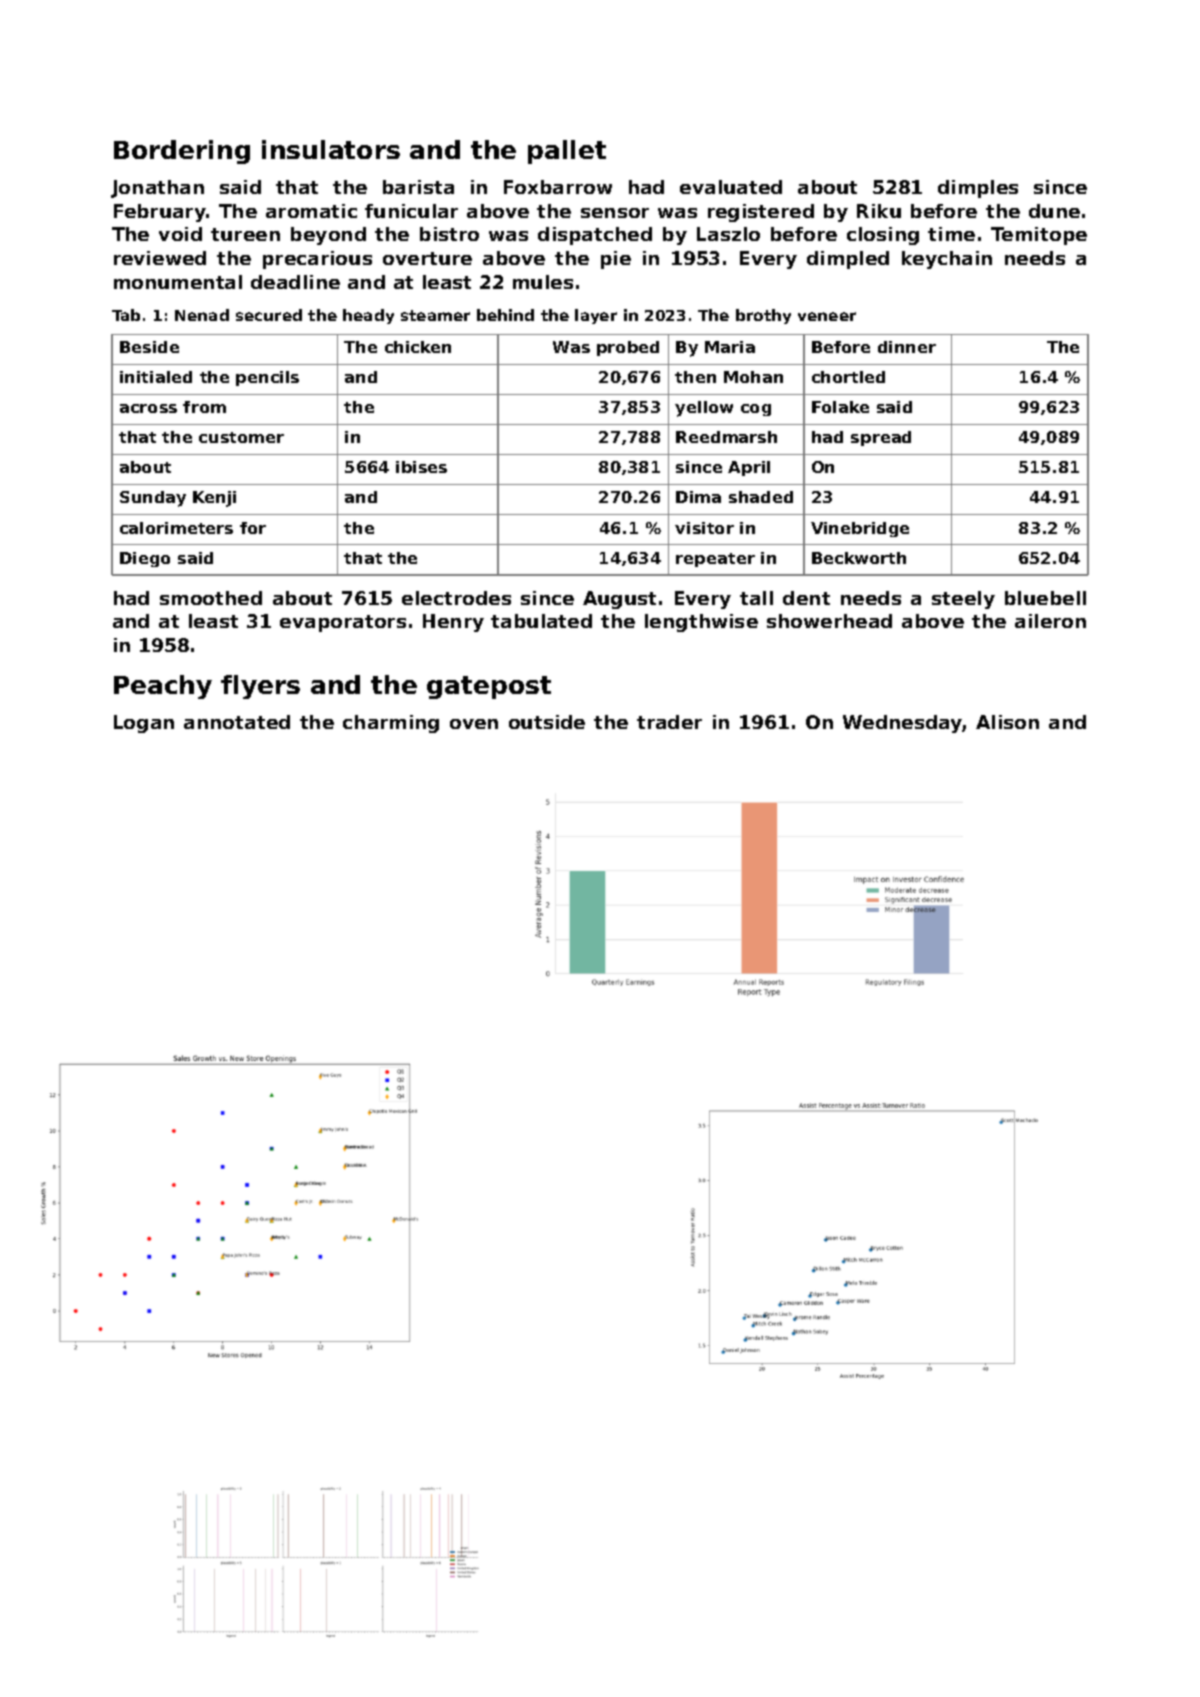 This screenshot has height=1697, width=1200. Describe the element at coordinates (848, 260) in the screenshot. I see `dimpled` at that location.
